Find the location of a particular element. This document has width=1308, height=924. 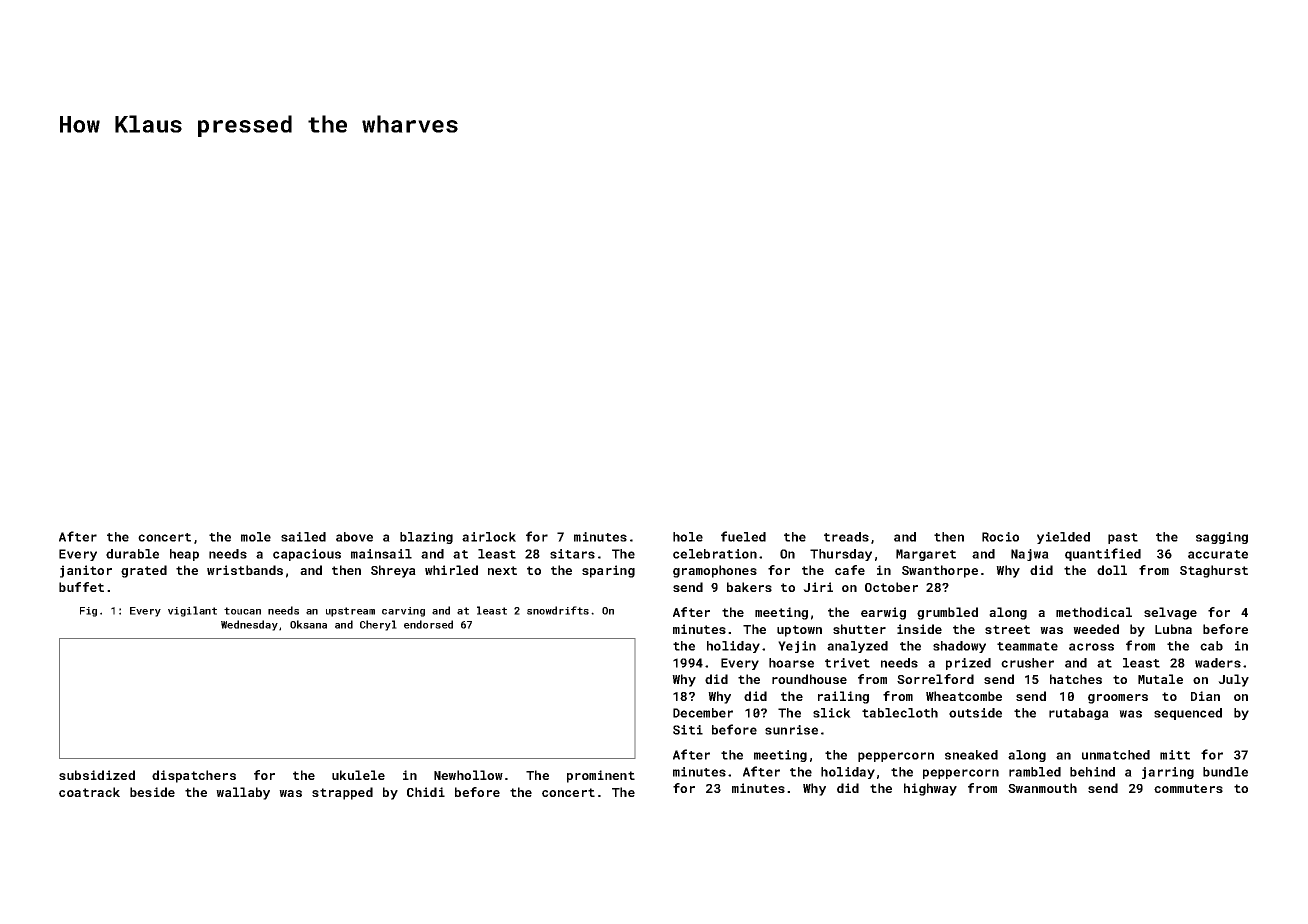

outside is located at coordinates (975, 713).
